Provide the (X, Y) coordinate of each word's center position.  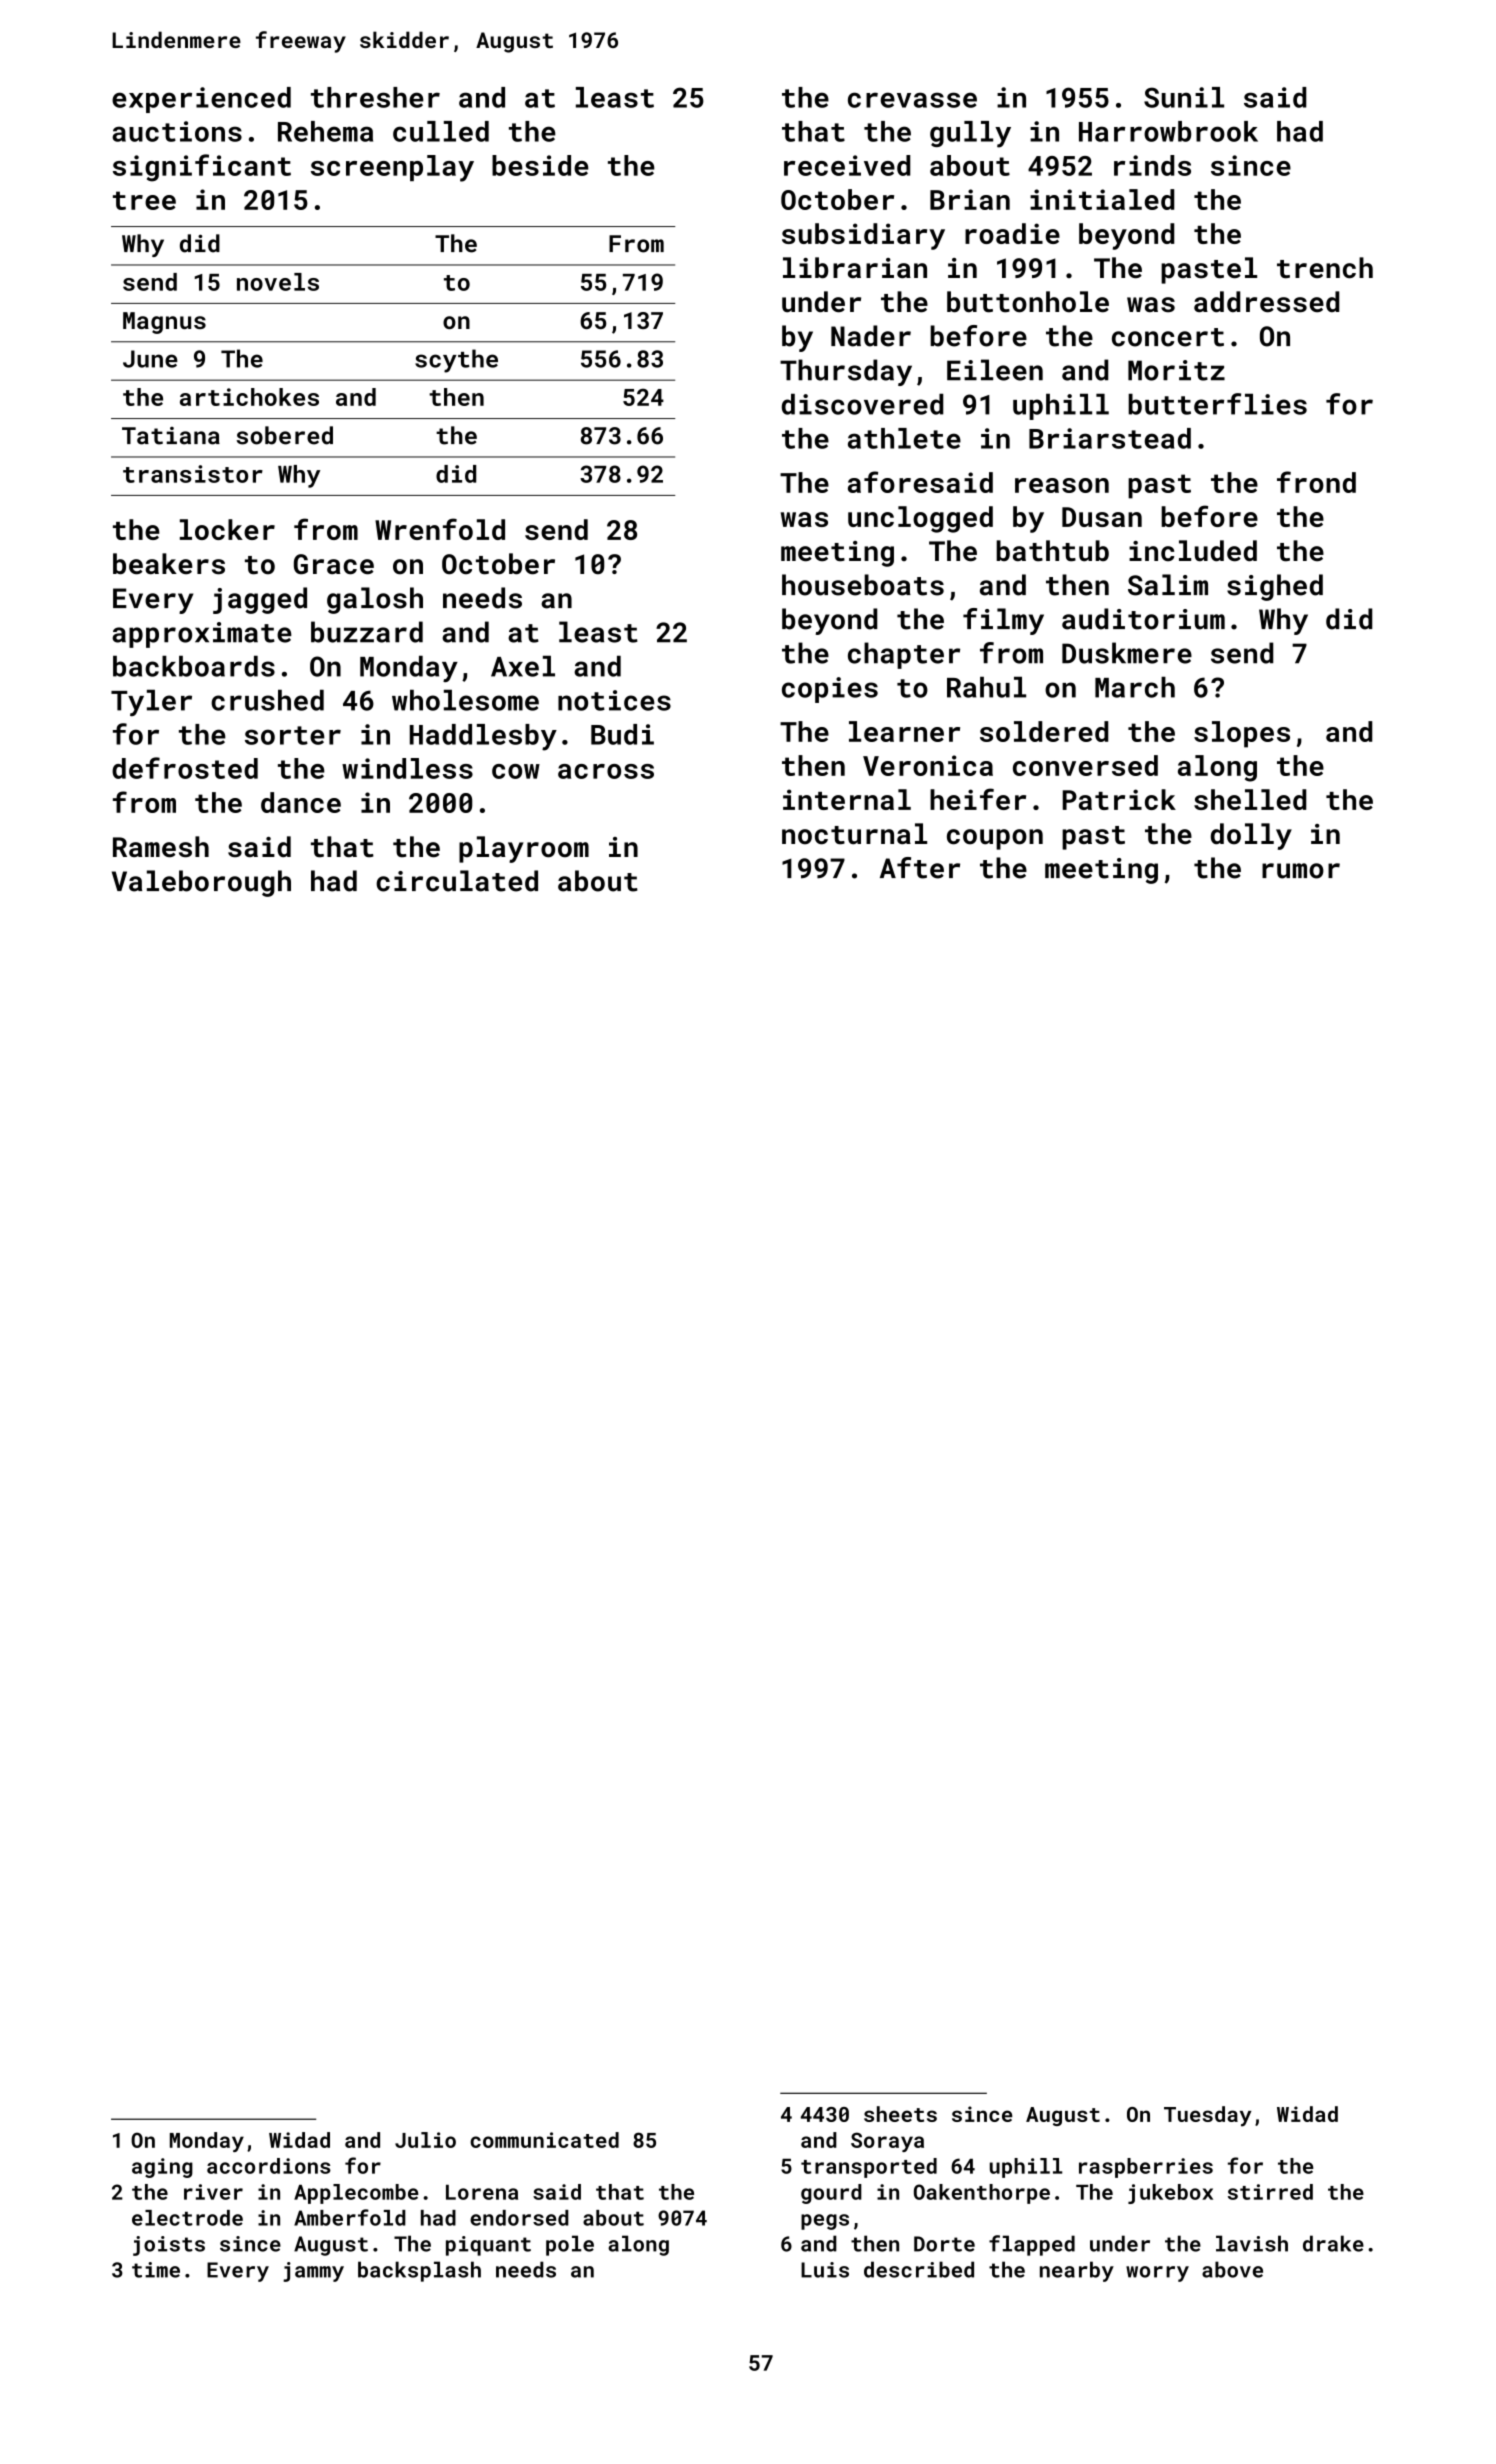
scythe (456, 361)
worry (1157, 2274)
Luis (825, 2270)
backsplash (419, 2271)
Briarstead (1110, 438)
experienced (201, 100)
